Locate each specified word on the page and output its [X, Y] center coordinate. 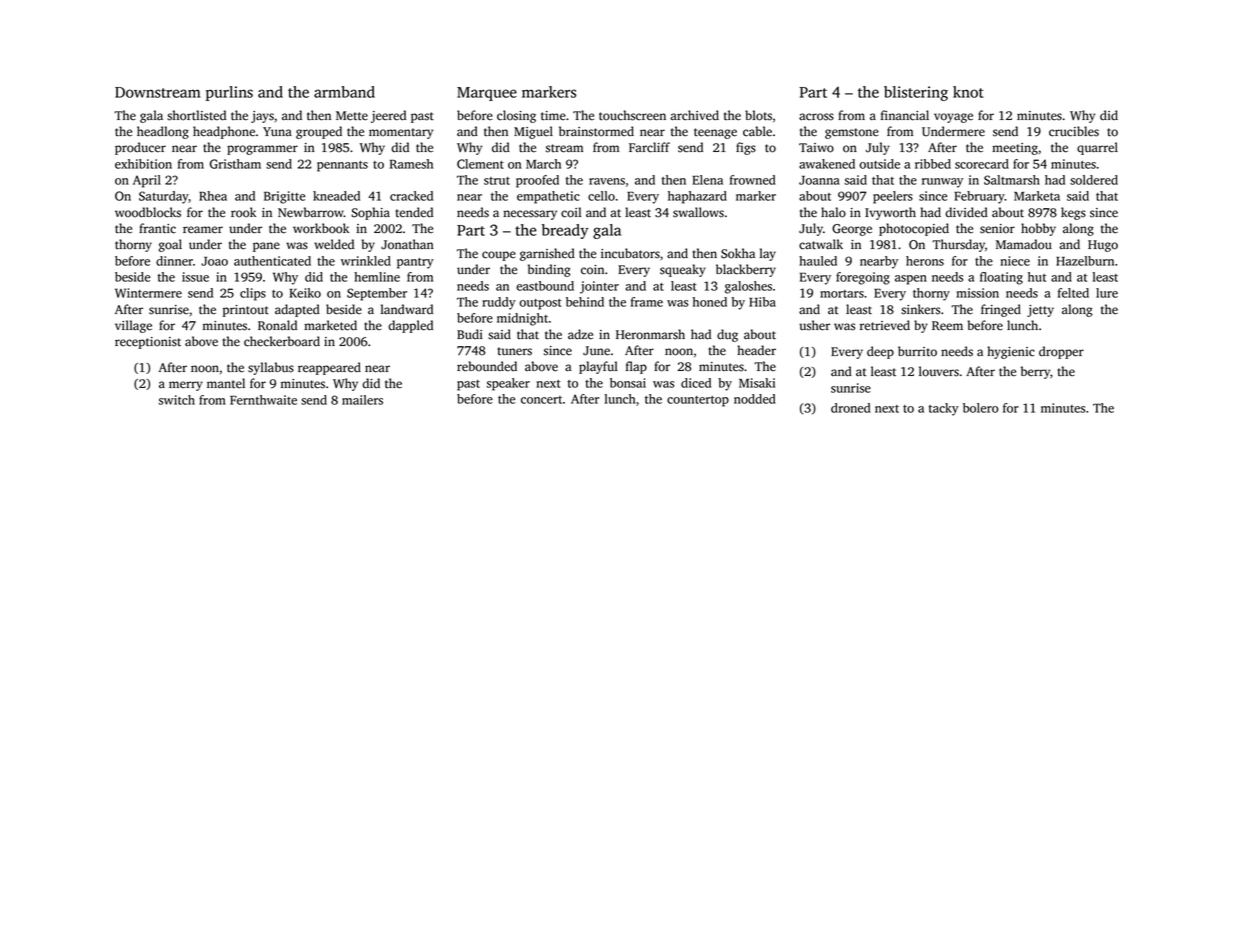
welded [334, 244]
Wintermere [148, 293]
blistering [916, 93]
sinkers [920, 309]
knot [968, 92]
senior [997, 229]
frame [647, 302]
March [543, 164]
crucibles [1074, 131]
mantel [226, 383]
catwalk [821, 244]
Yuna [277, 132]
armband [344, 92]
